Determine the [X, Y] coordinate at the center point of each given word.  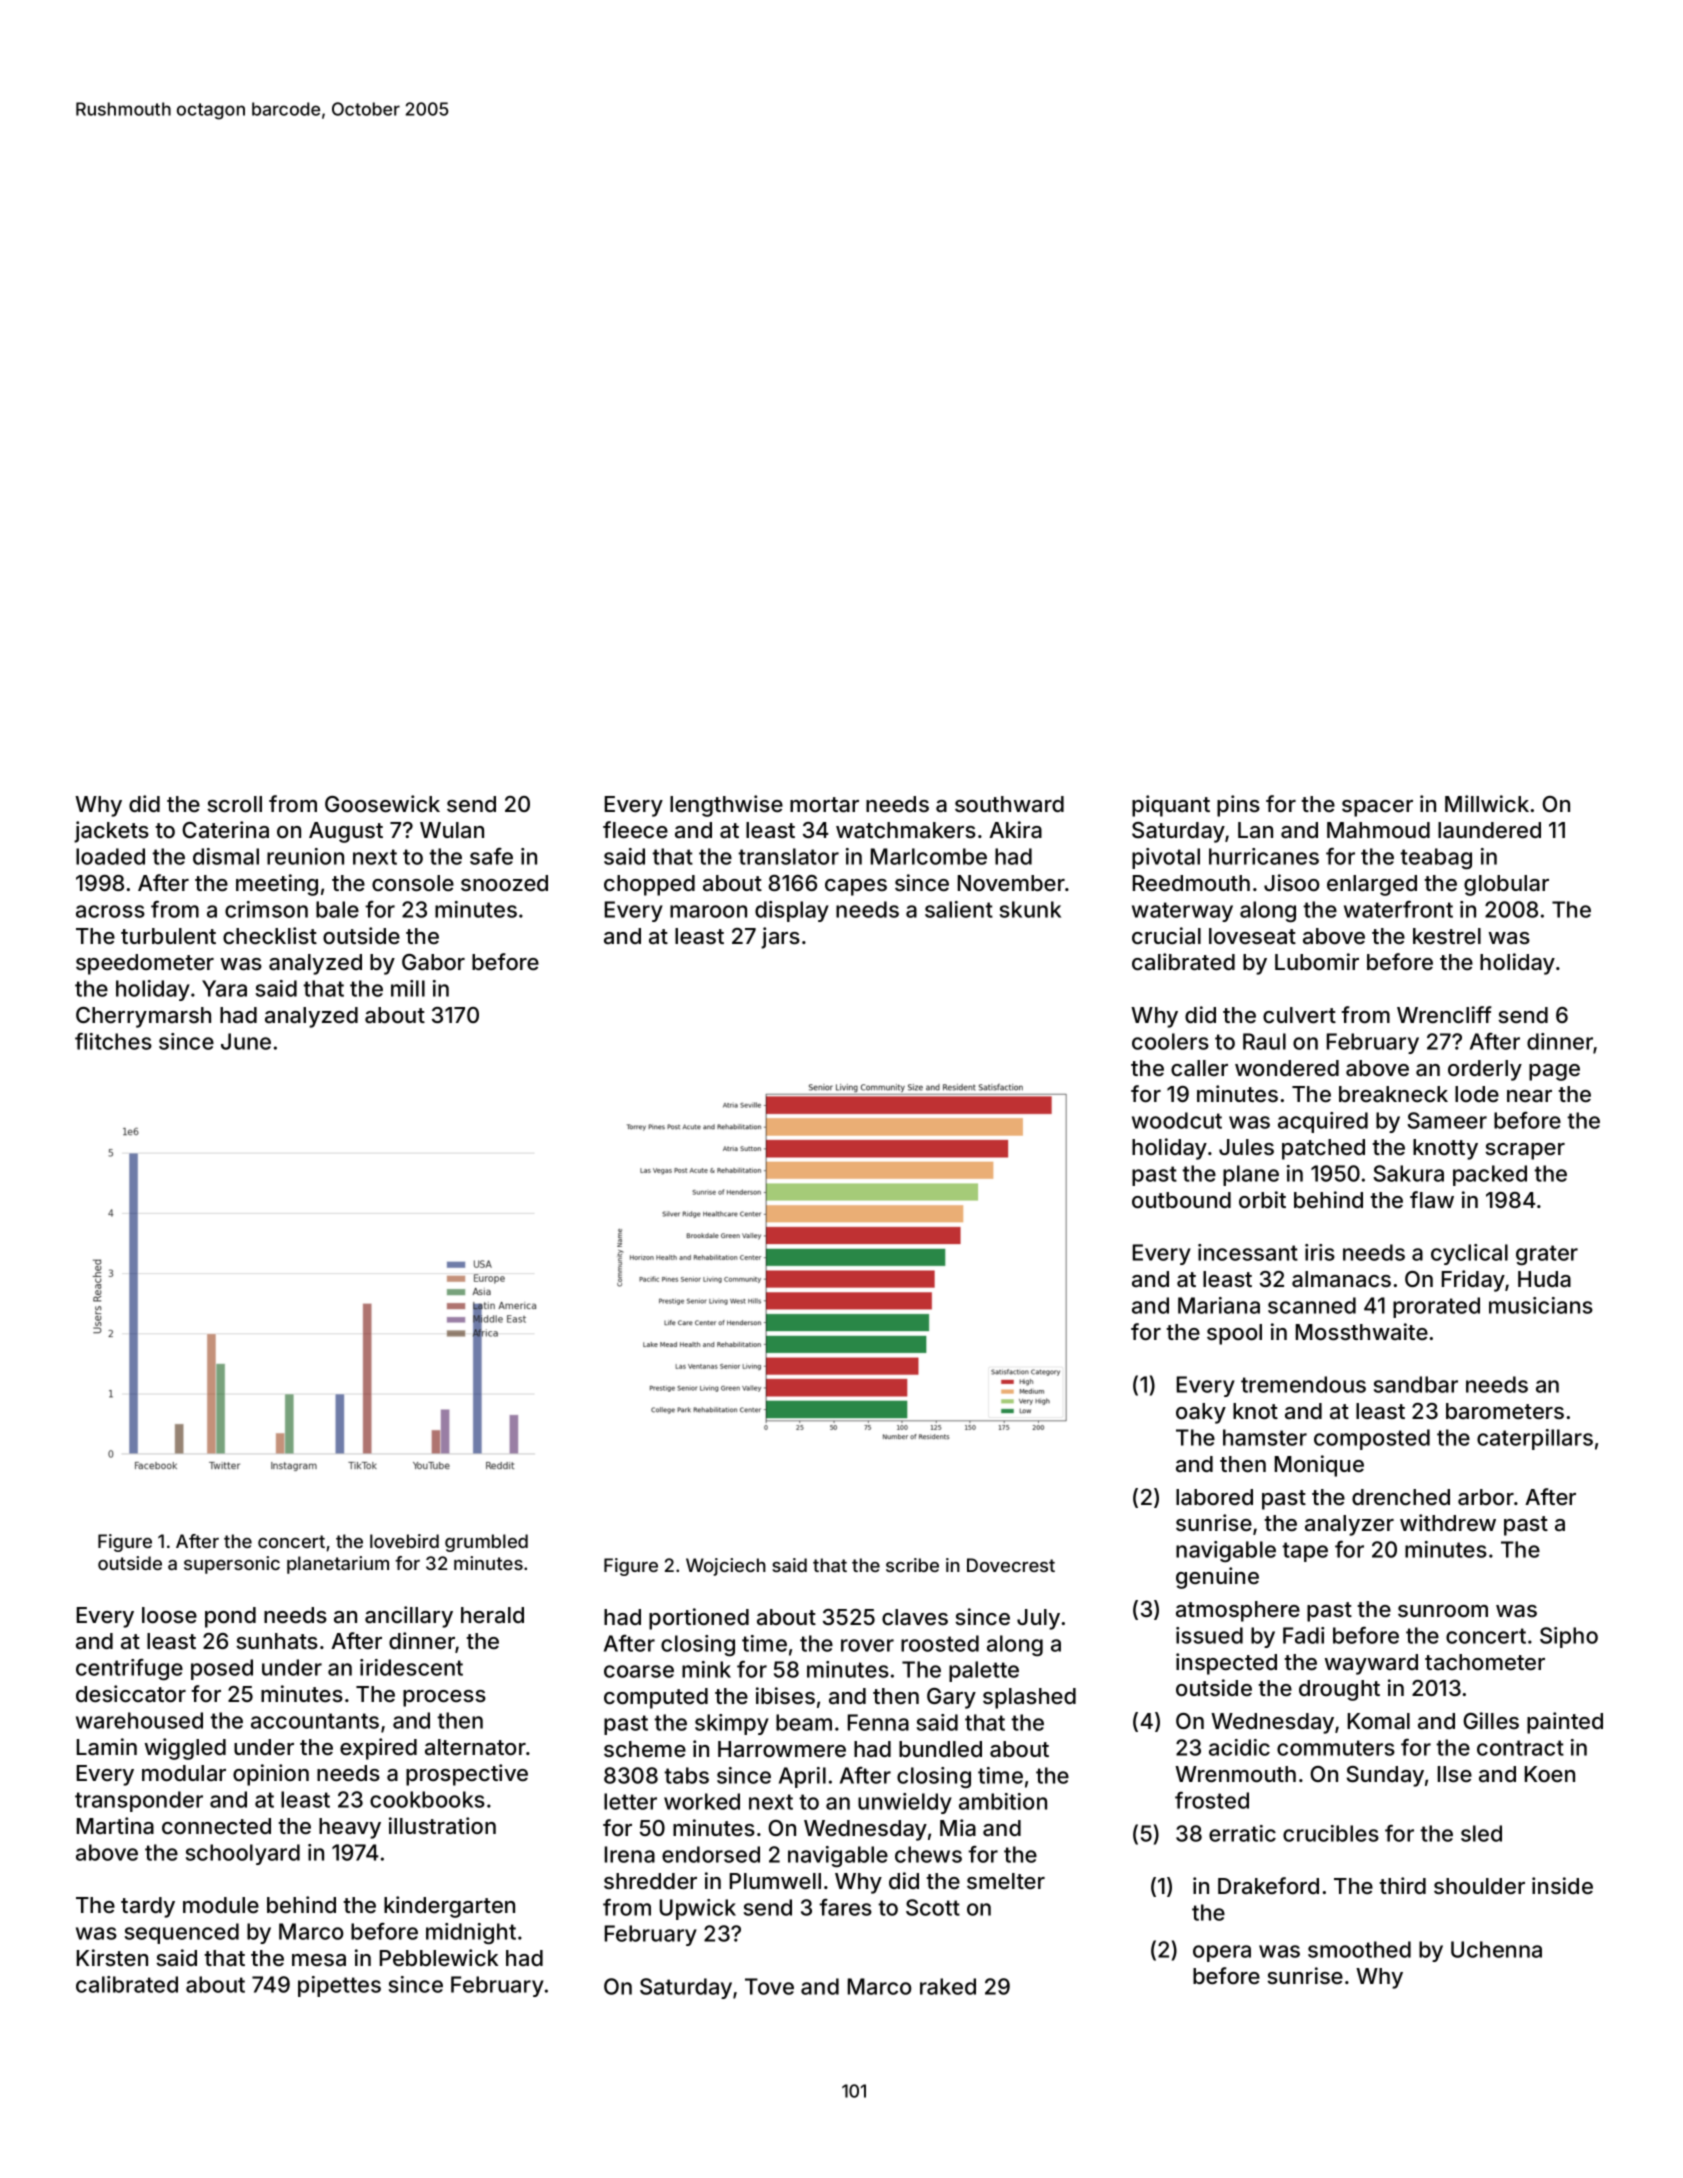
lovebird [404, 1541]
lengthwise [726, 806]
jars [780, 938]
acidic [1239, 1747]
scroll [234, 804]
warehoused [139, 1720]
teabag [1436, 858]
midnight [471, 1933]
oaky [1201, 1413]
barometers [1505, 1411]
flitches [113, 1041]
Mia [958, 1828]
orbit [1262, 1199]
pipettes [339, 1986]
